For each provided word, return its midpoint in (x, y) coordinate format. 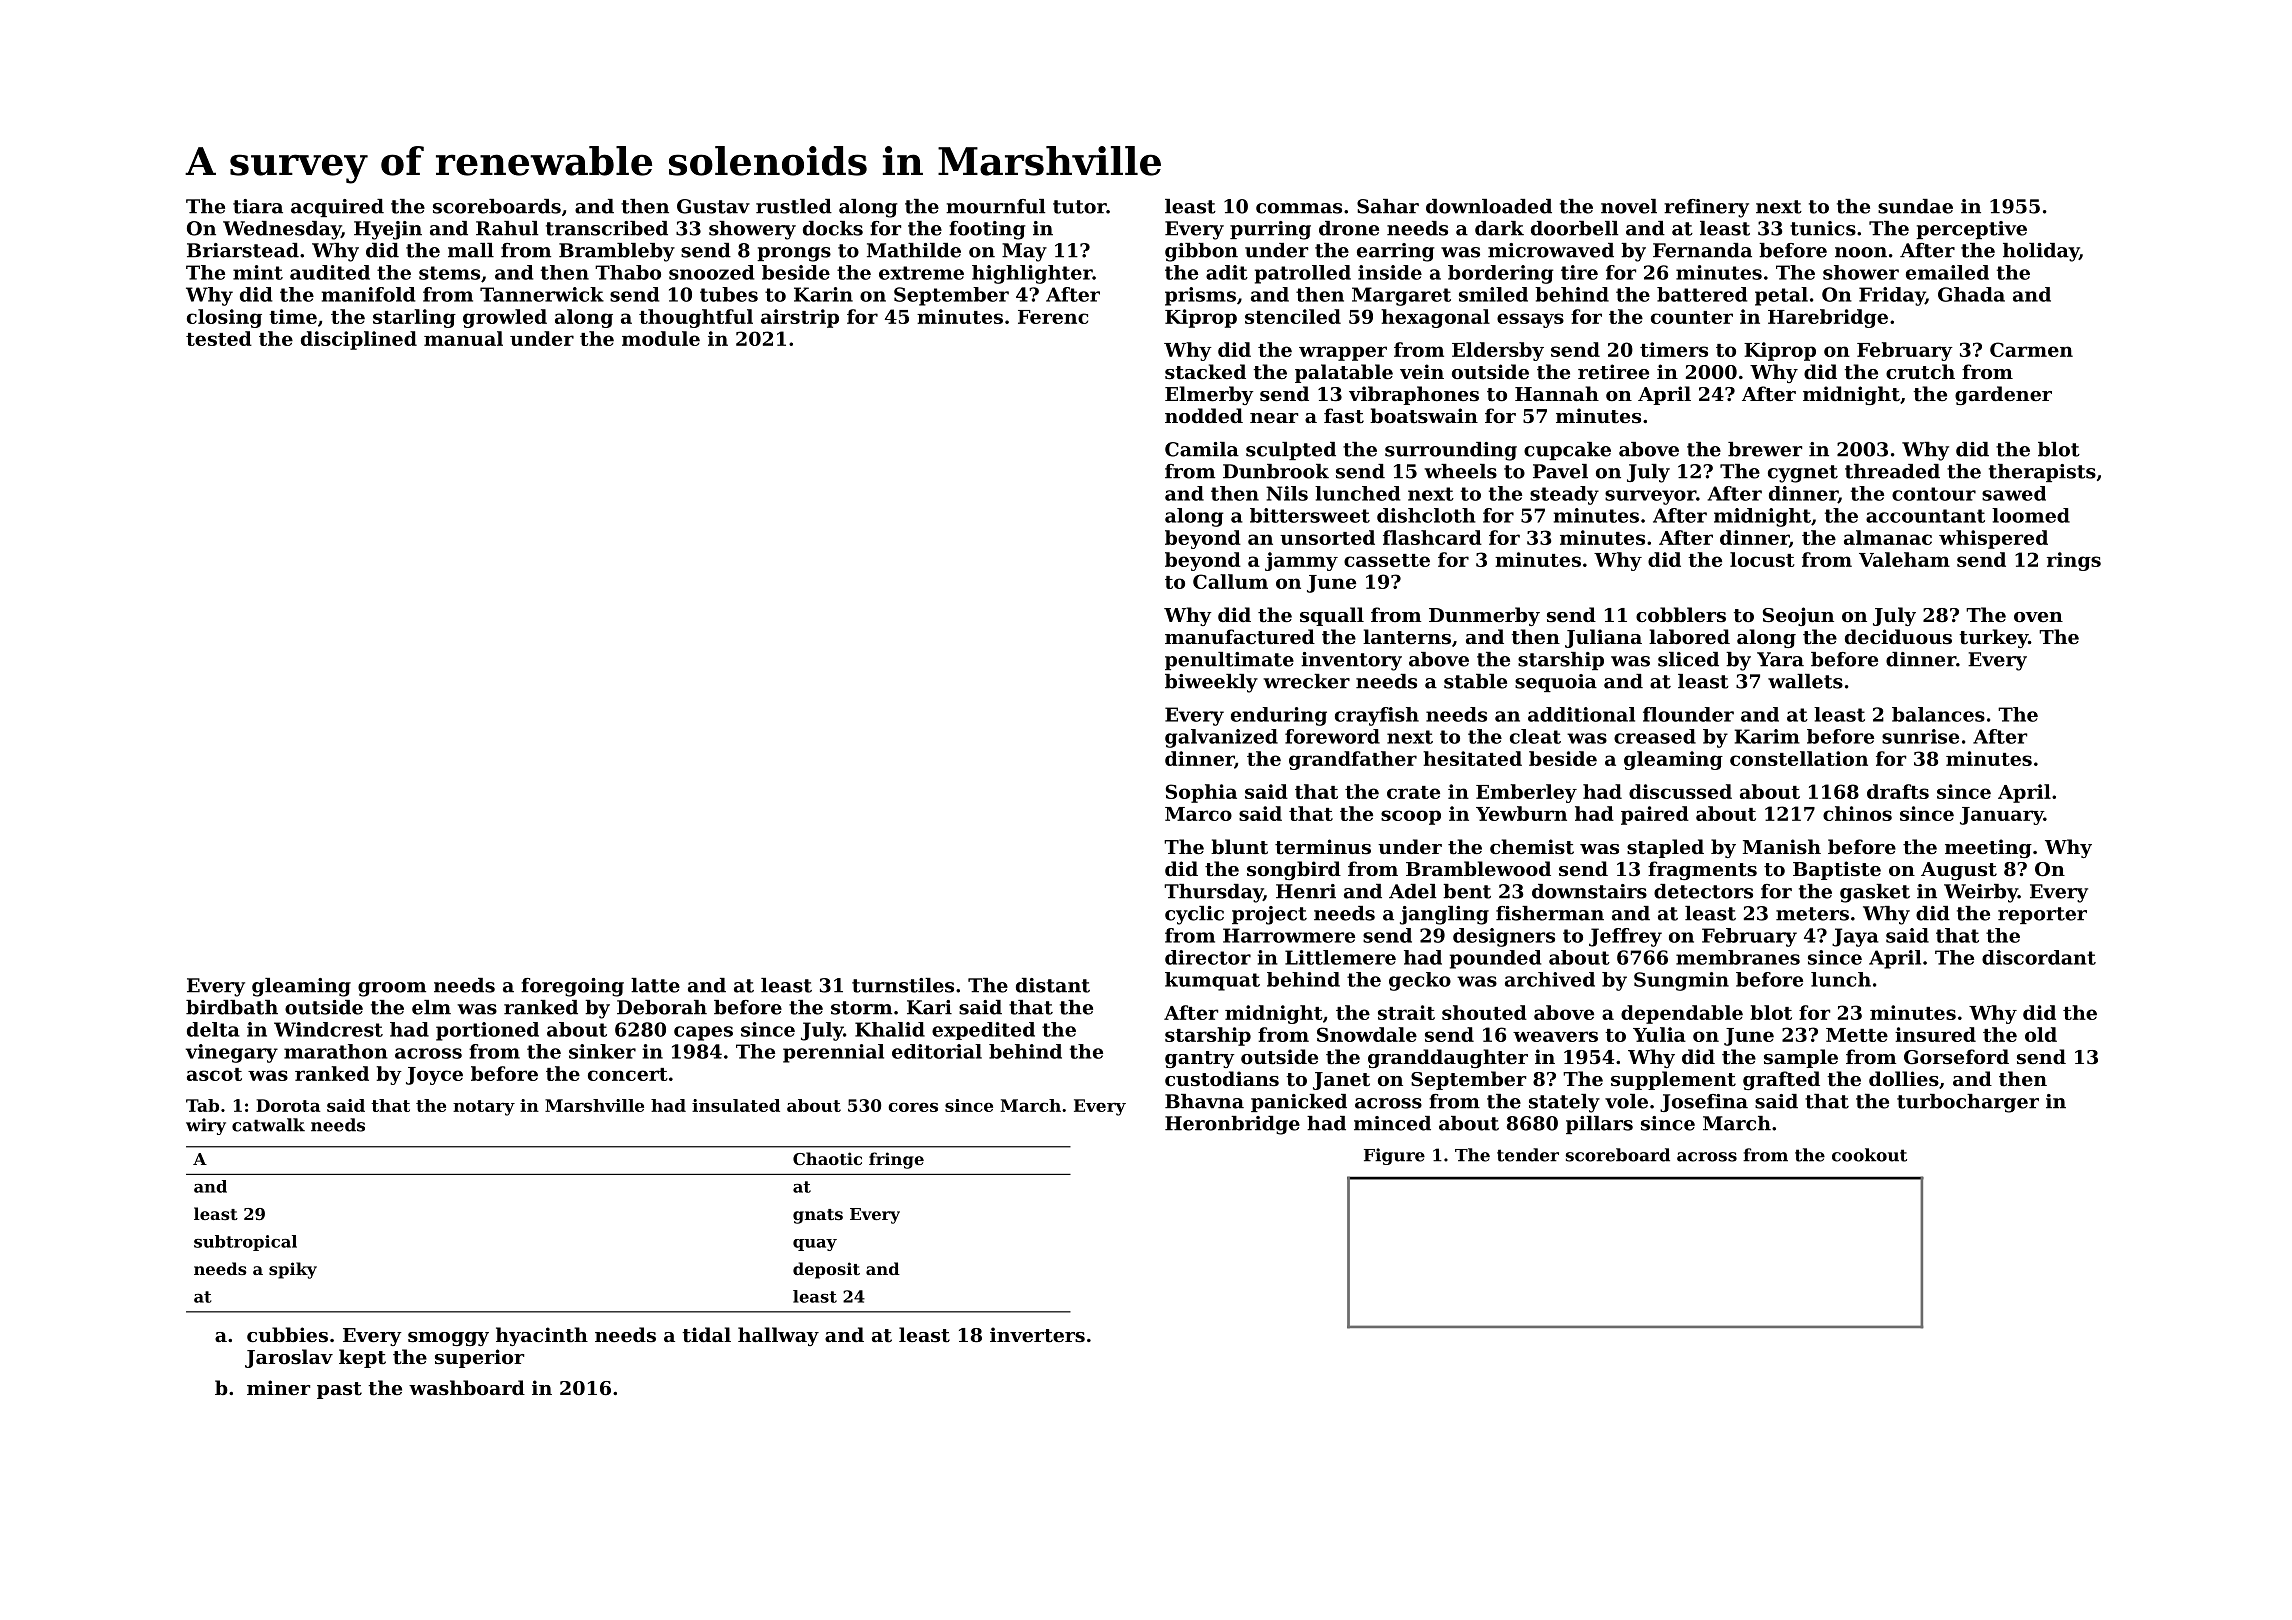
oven (2038, 617)
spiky (293, 1270)
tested (219, 338)
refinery (1706, 208)
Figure (1394, 1156)
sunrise (1920, 736)
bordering (1501, 274)
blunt (1239, 847)
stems (449, 273)
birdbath (232, 1007)
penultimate (1229, 661)
